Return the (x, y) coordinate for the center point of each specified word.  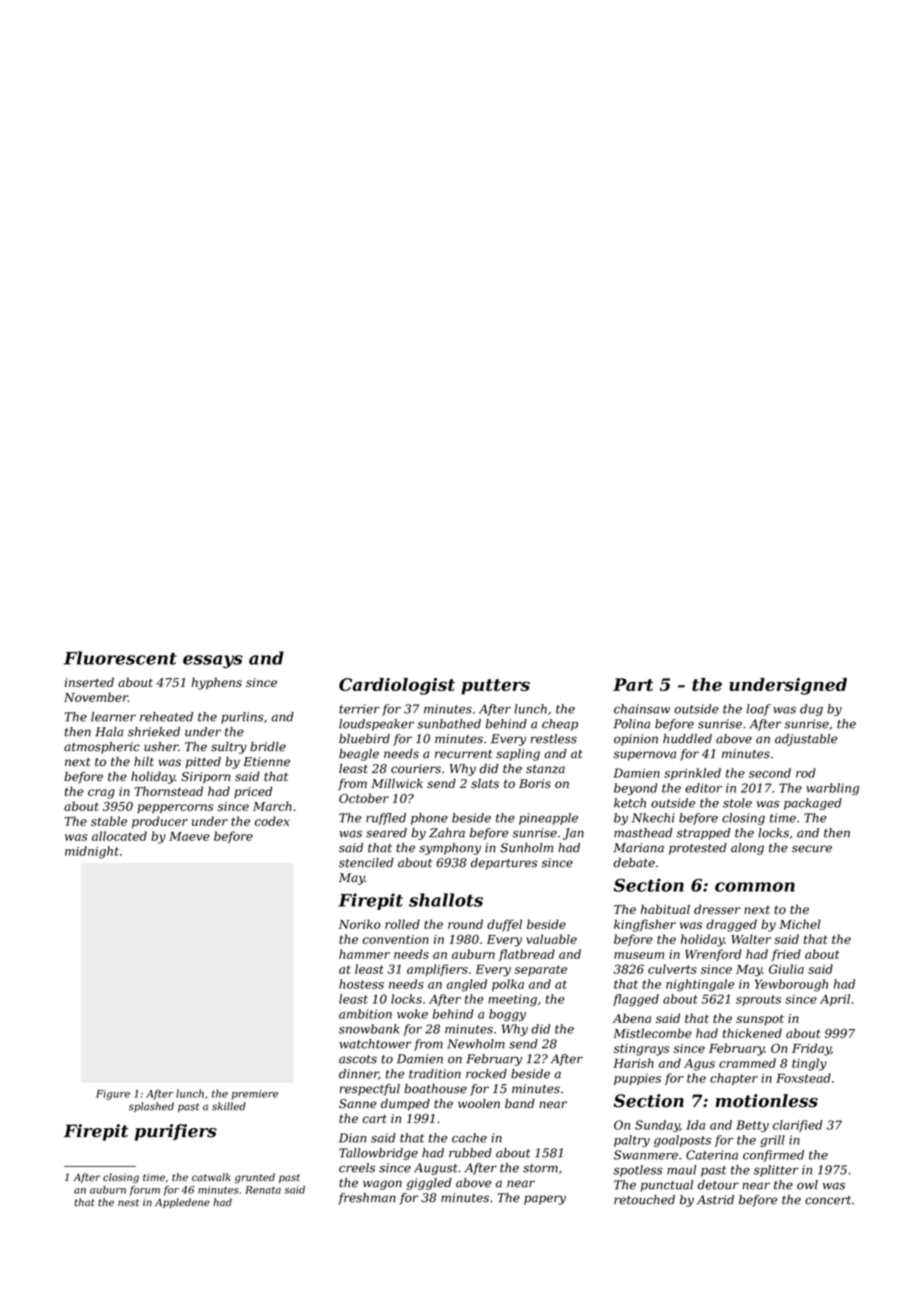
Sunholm (526, 848)
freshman (367, 1199)
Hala (109, 732)
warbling (832, 789)
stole (737, 803)
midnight (92, 852)
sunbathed (449, 724)
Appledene (182, 1203)
